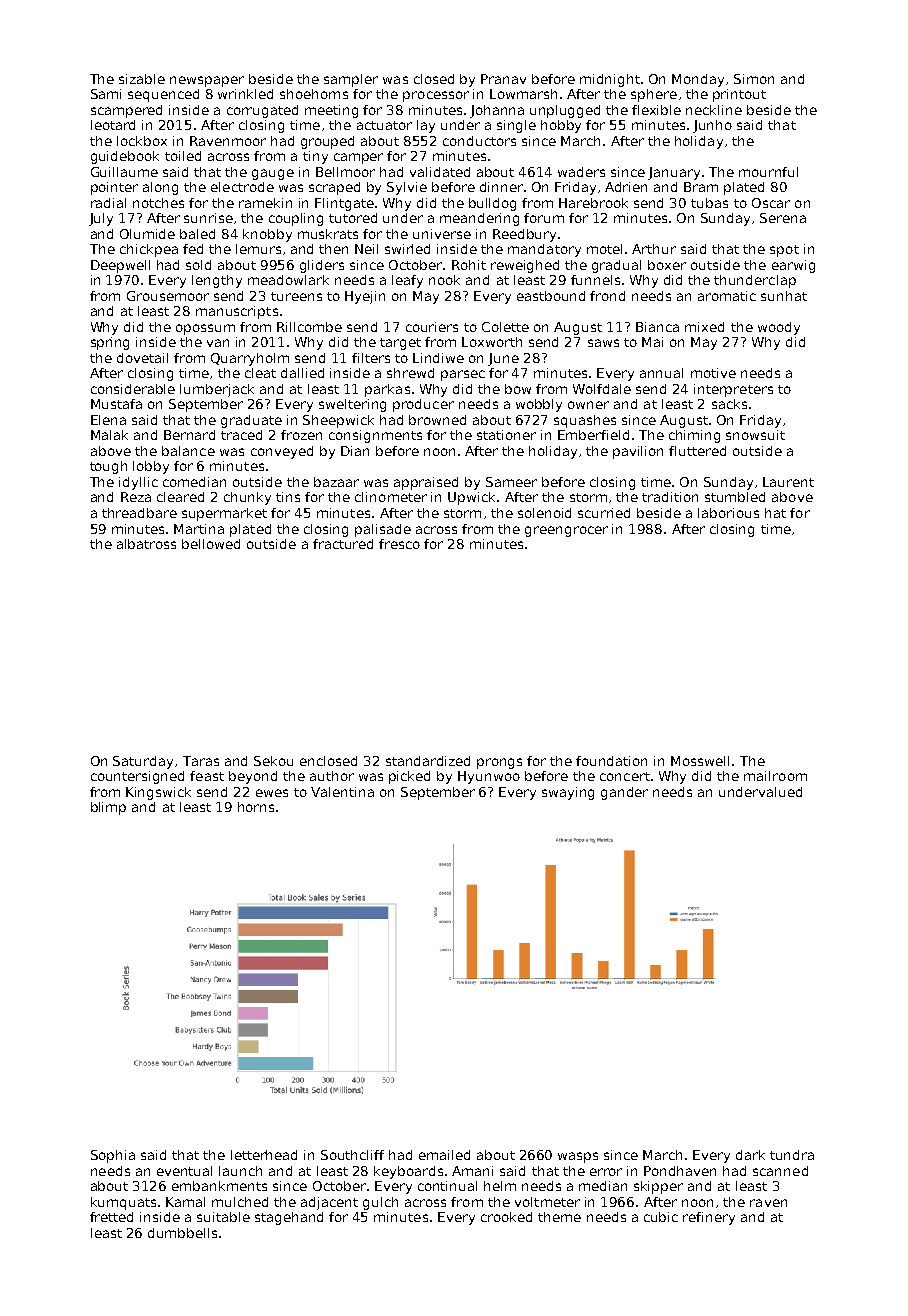 The width and height of the screenshot is (908, 1316). Describe the element at coordinates (471, 498) in the screenshot. I see `Upwick` at that location.
